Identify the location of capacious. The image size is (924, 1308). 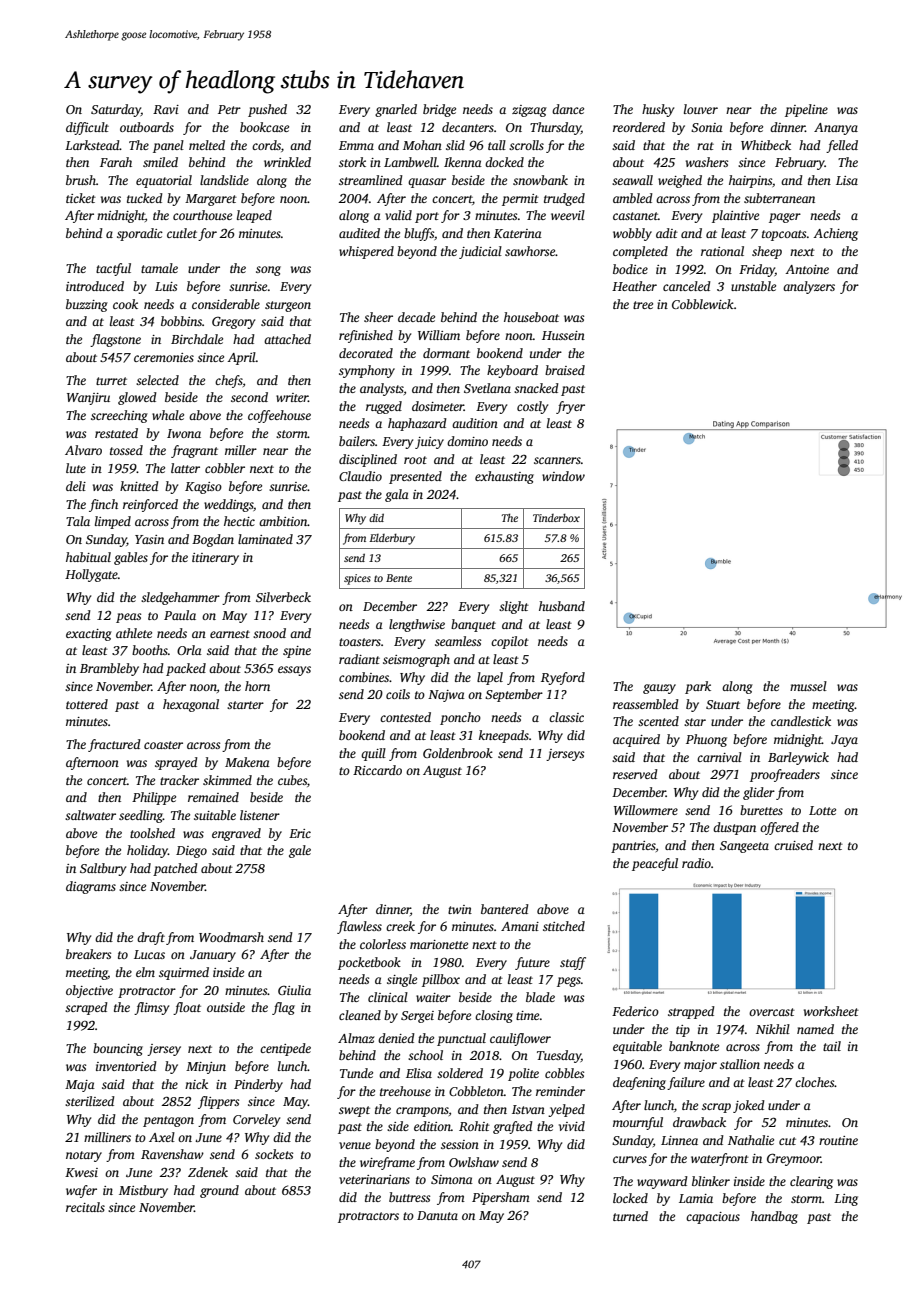
(713, 1218).
